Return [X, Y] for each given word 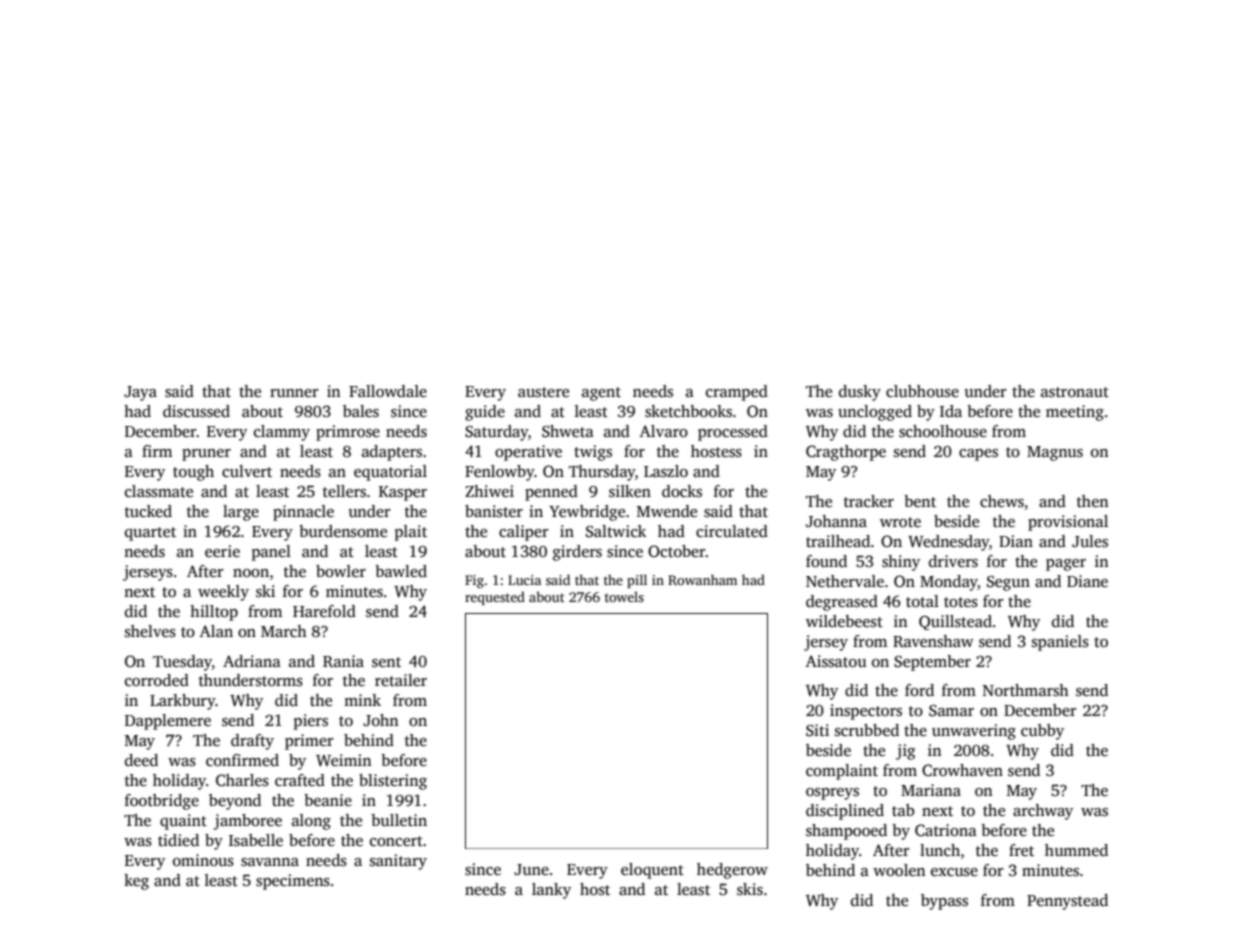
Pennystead [1067, 902]
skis [750, 889]
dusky [860, 393]
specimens [293, 882]
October [677, 551]
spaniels [1060, 643]
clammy [282, 433]
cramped [737, 393]
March [284, 631]
